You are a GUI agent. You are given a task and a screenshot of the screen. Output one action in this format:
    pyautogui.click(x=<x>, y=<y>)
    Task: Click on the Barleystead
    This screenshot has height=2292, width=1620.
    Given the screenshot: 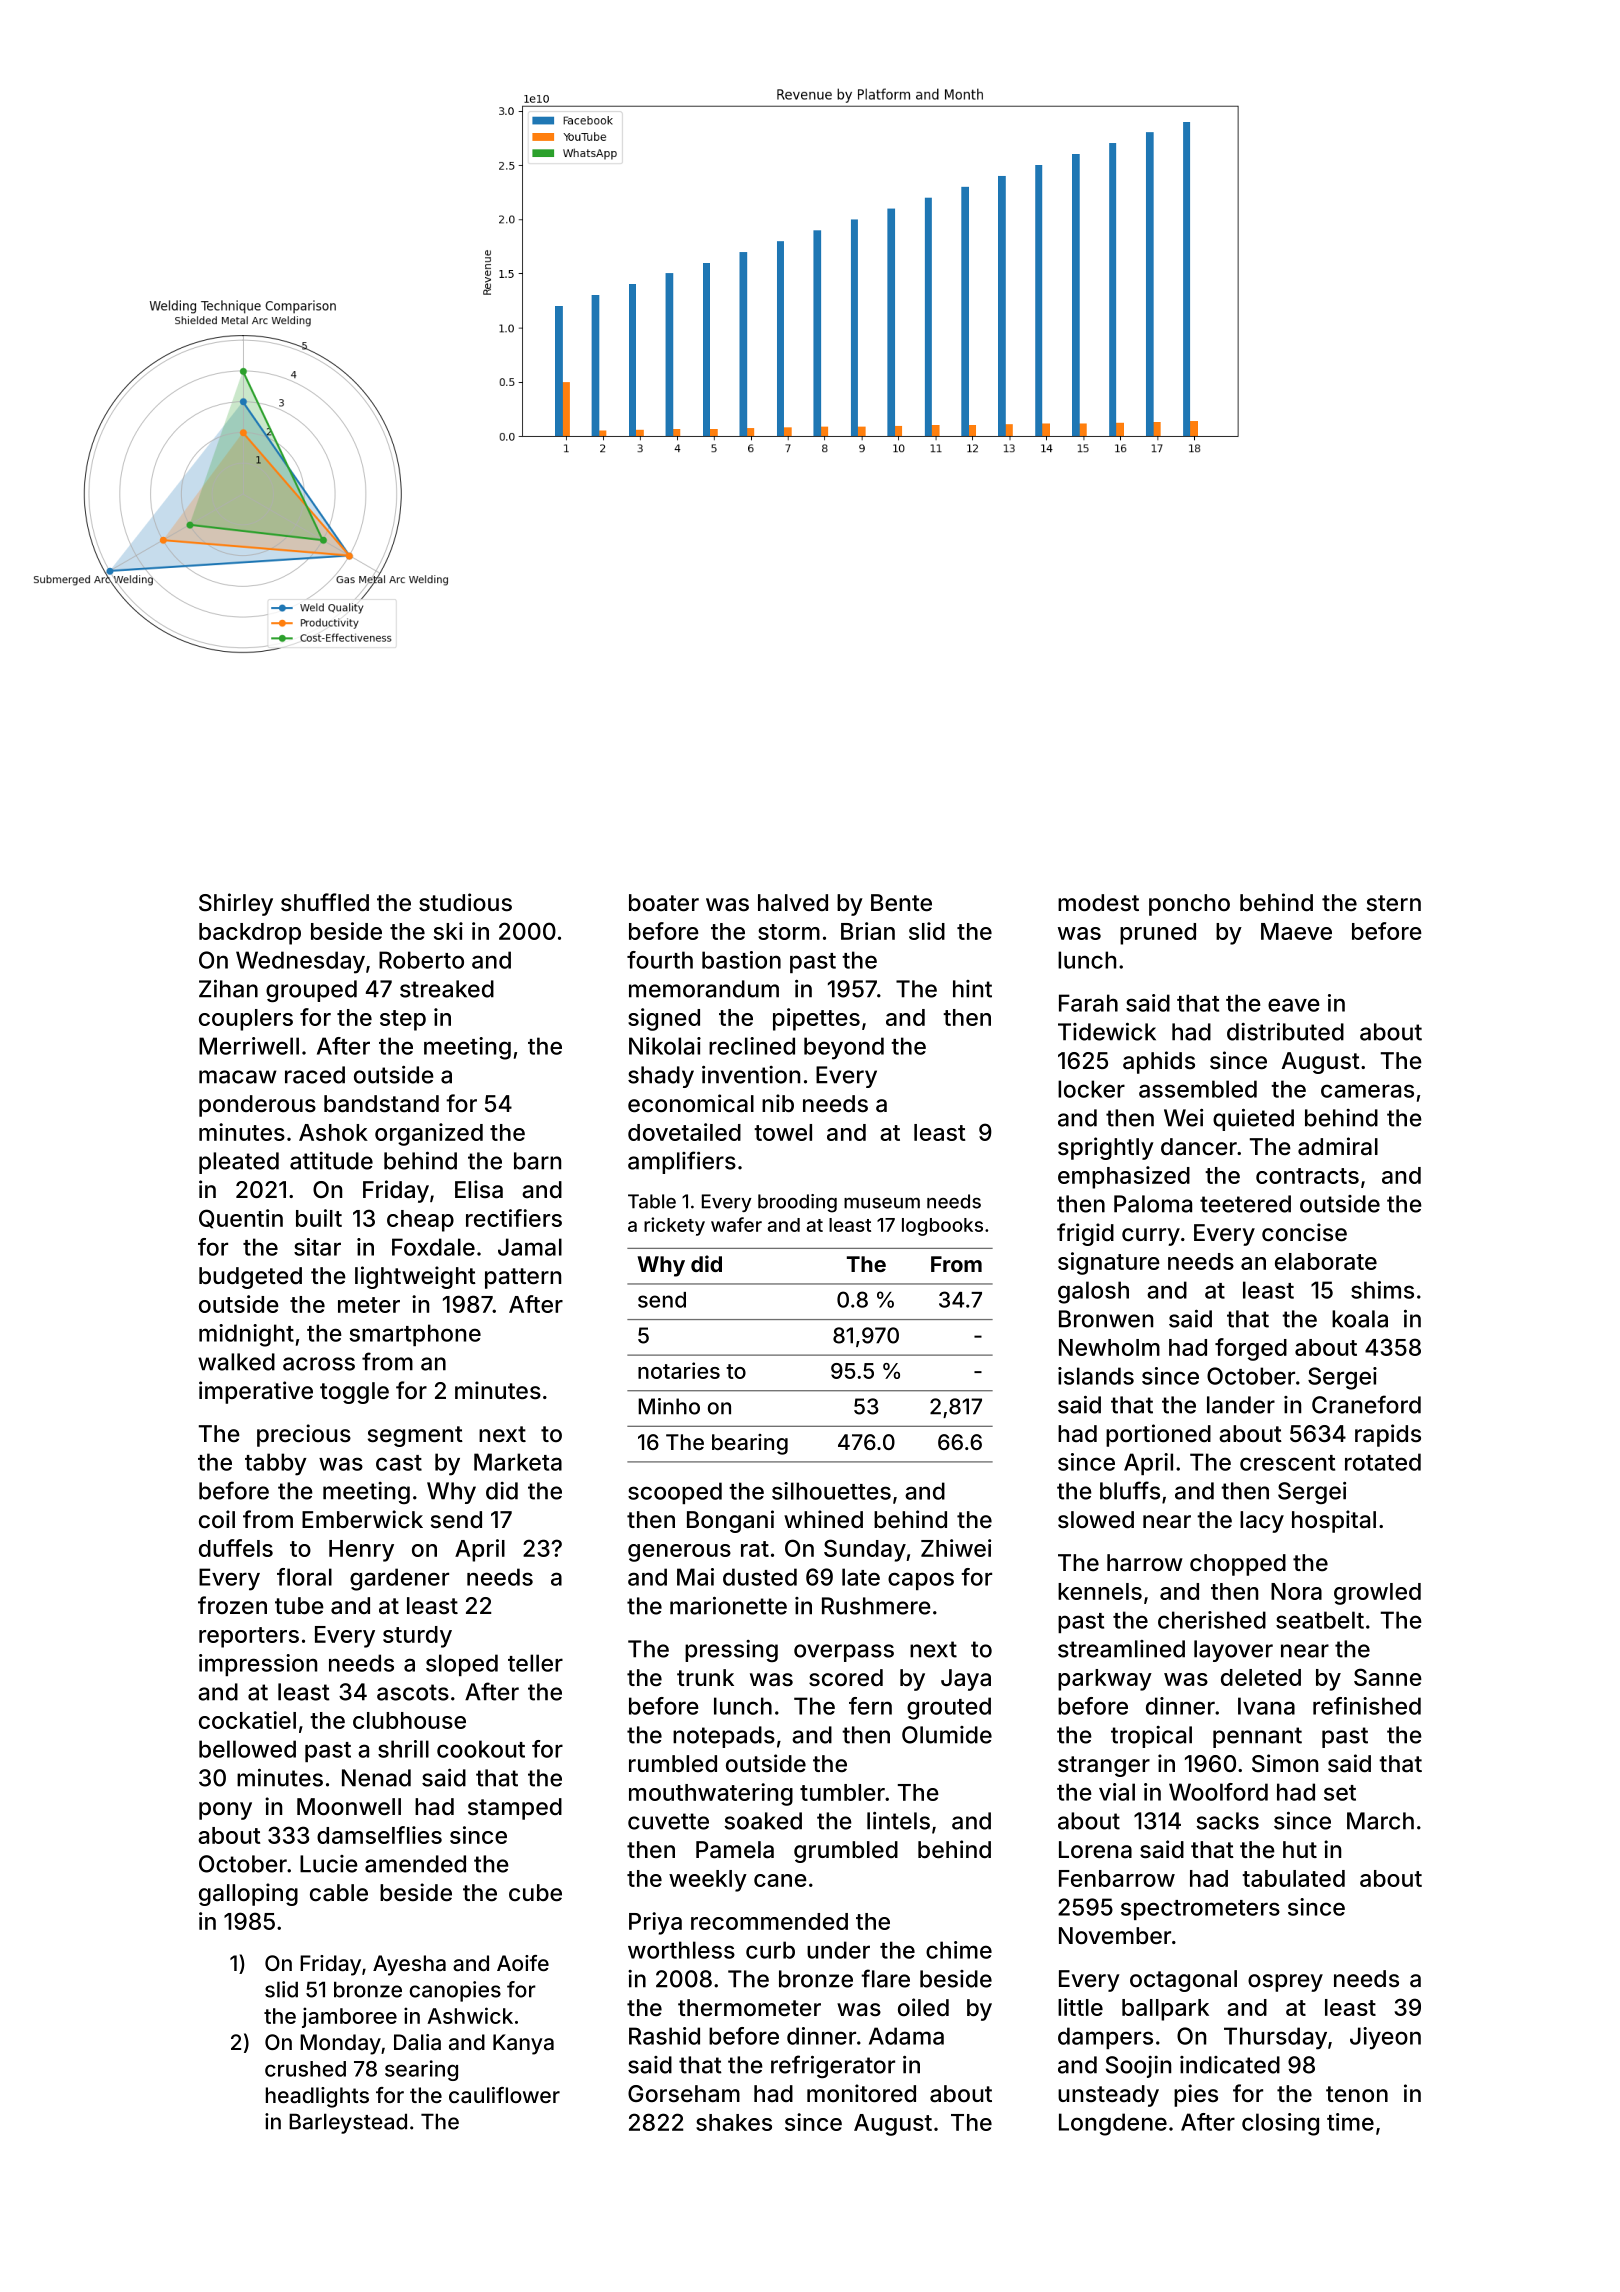 What is the action you would take?
    pyautogui.click(x=348, y=2123)
